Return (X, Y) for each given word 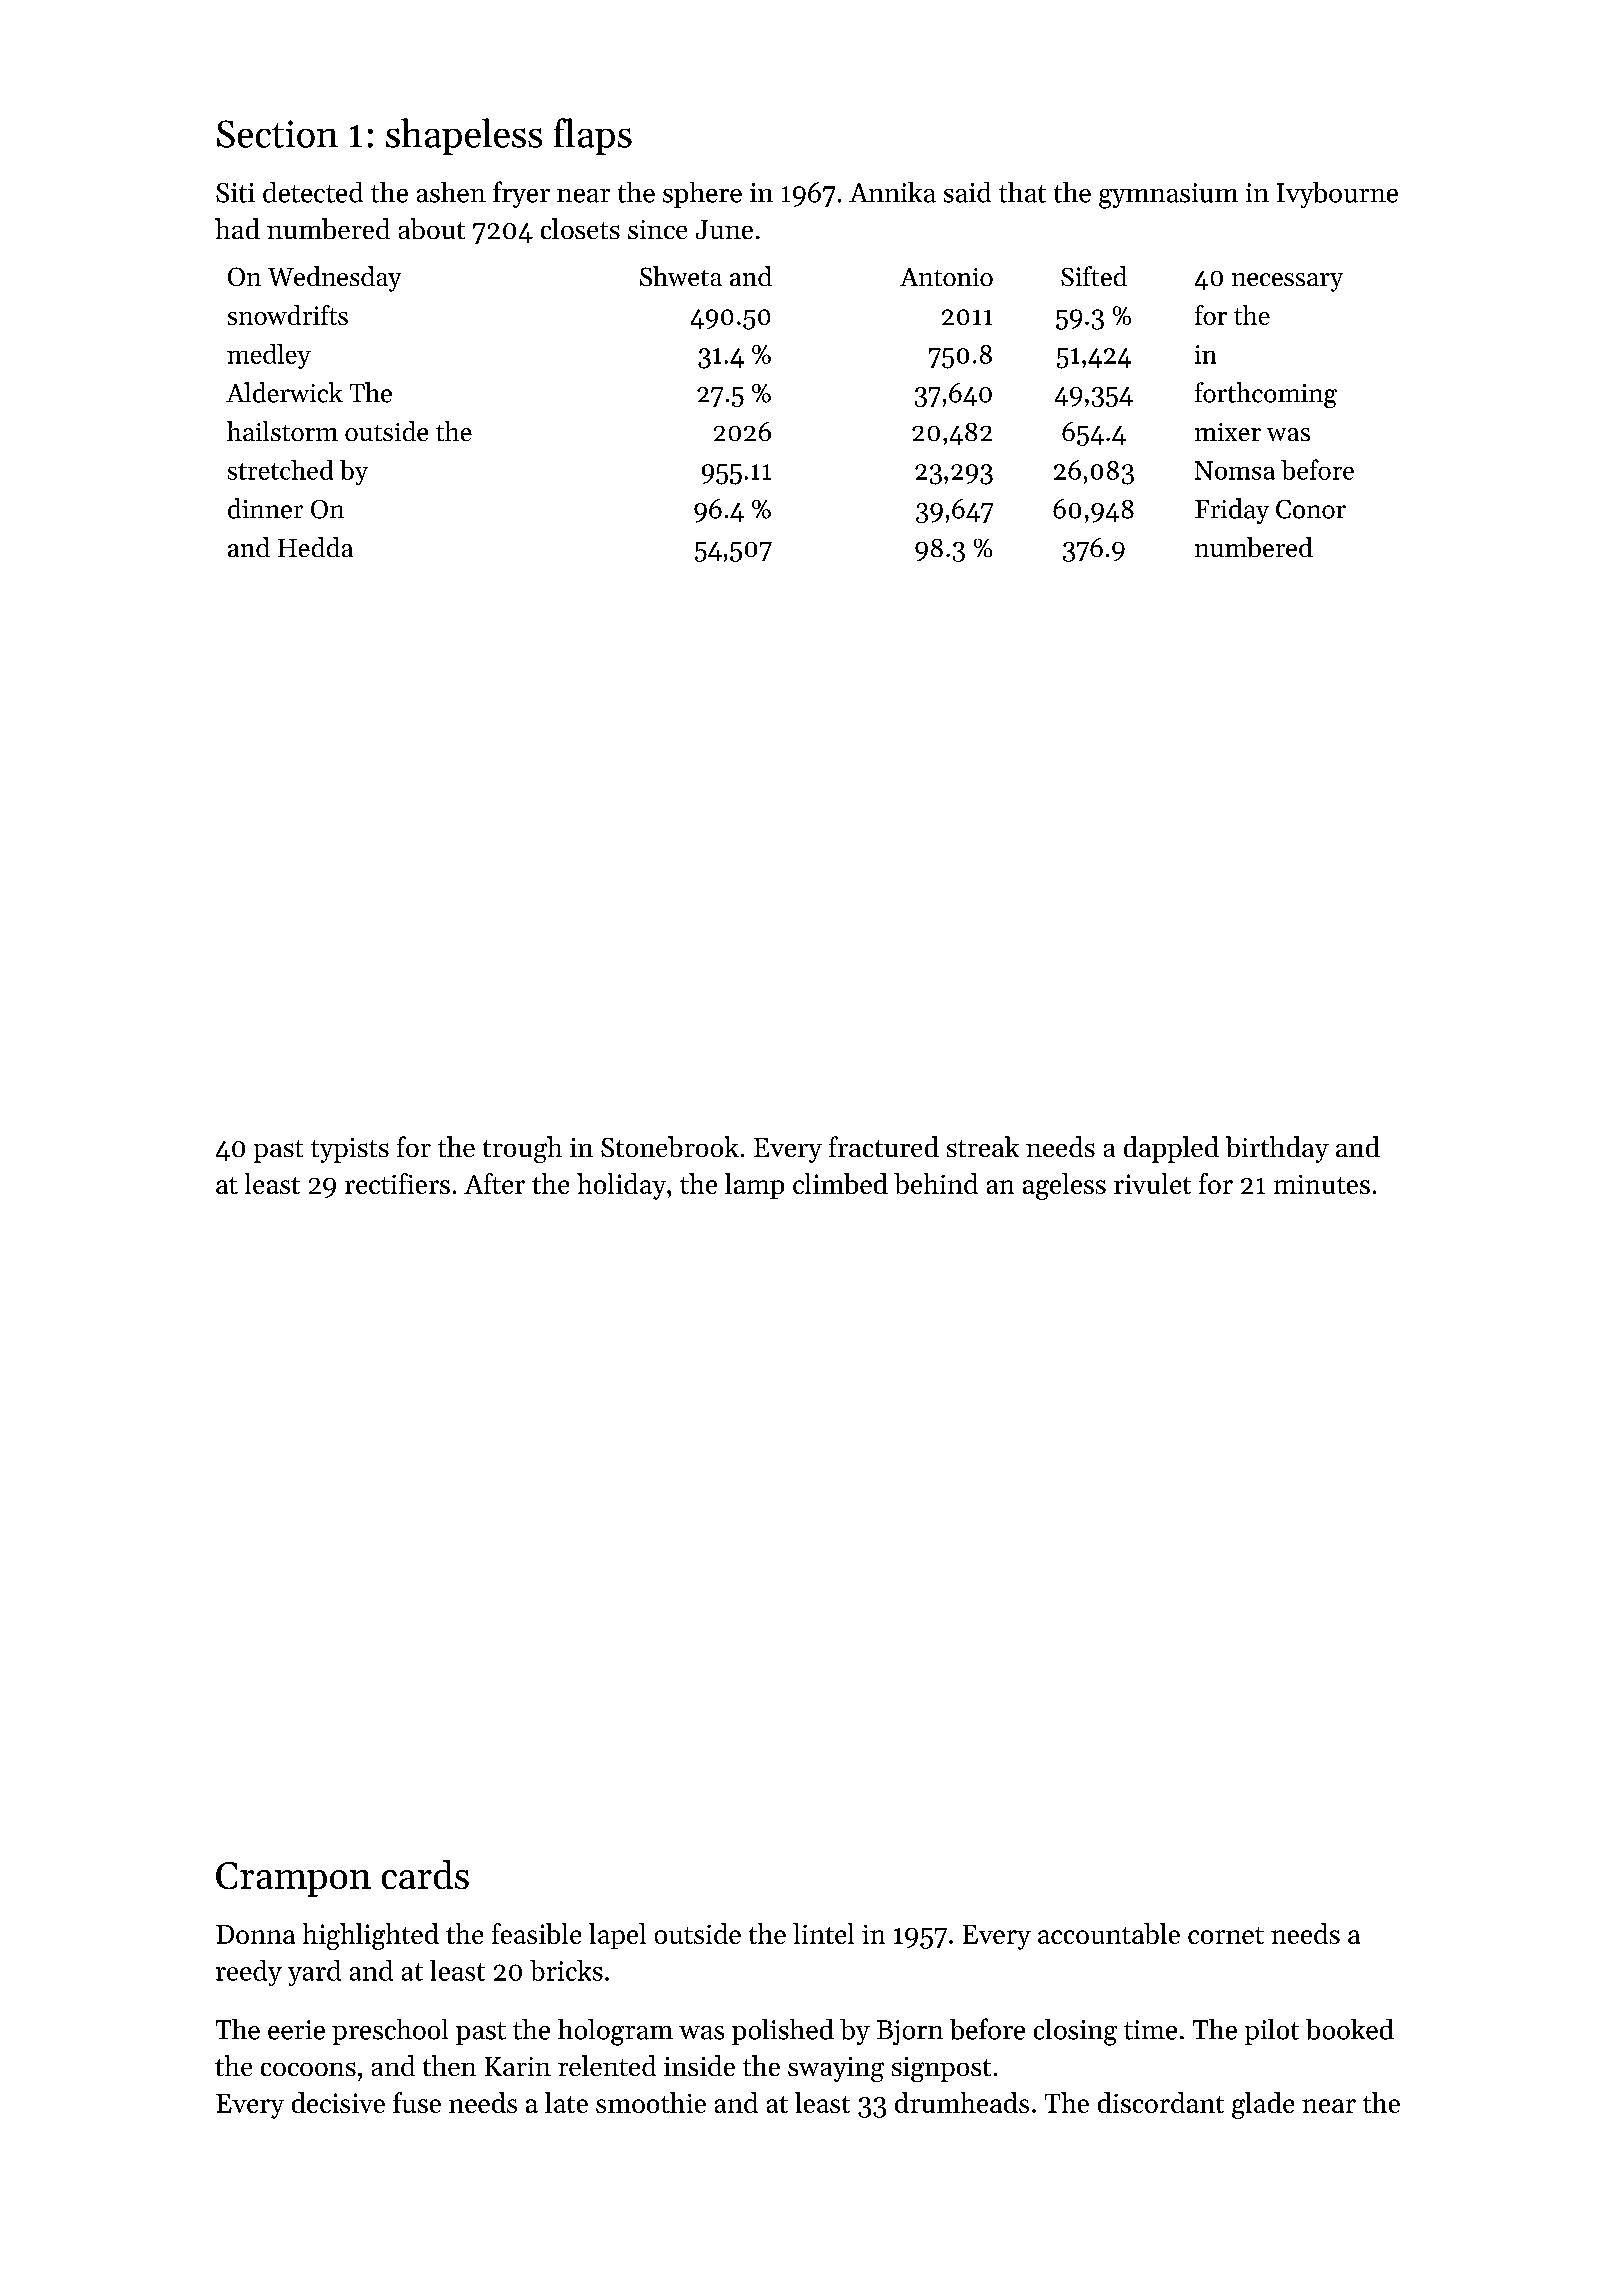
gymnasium (1168, 196)
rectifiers (397, 1183)
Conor (1311, 509)
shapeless (464, 136)
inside (699, 2065)
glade (1263, 2105)
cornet (1226, 1935)
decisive (338, 2102)
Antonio (946, 277)
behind (936, 1183)
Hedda (315, 547)
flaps (593, 136)
